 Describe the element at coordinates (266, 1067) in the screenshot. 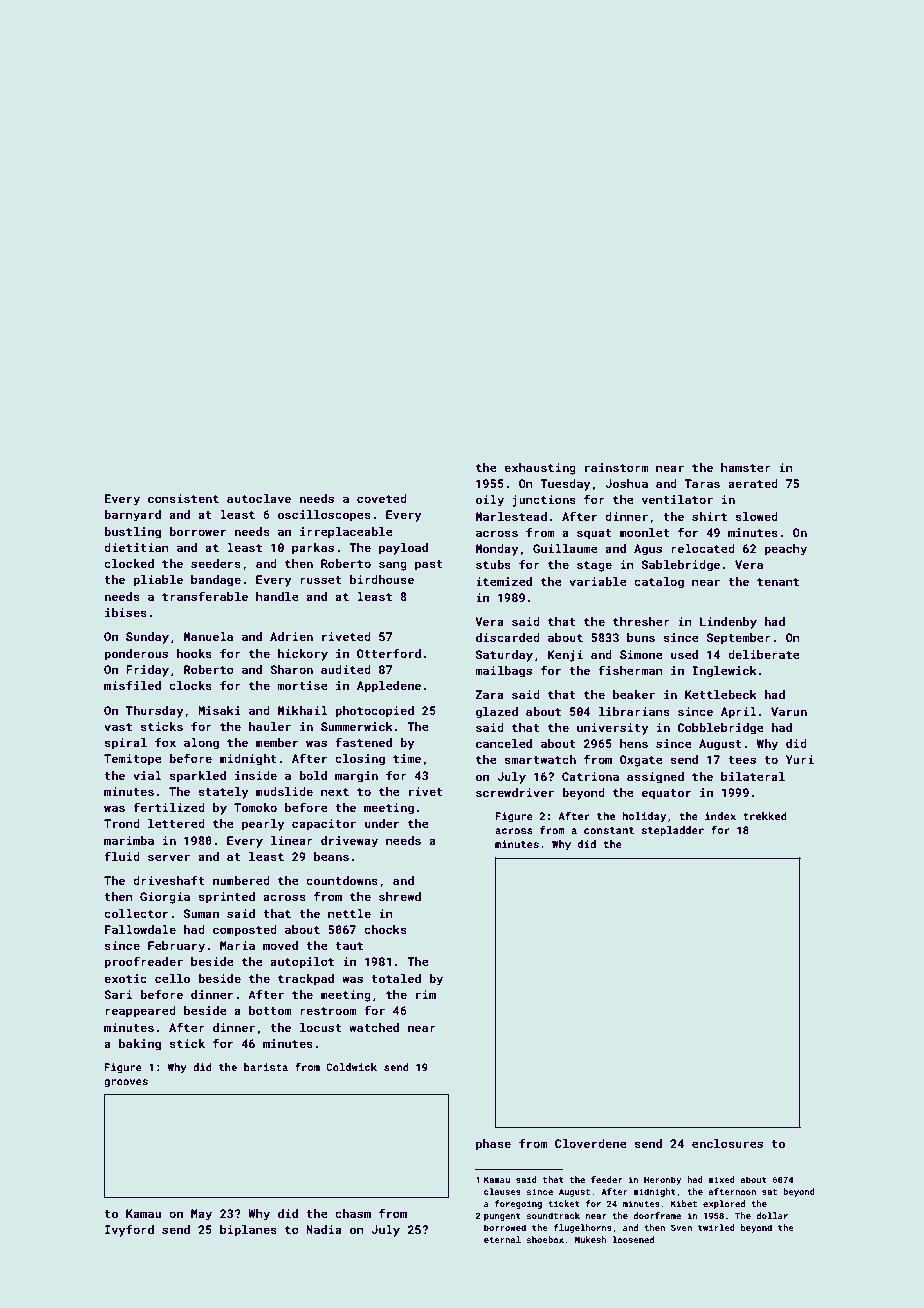

I see `barista` at that location.
